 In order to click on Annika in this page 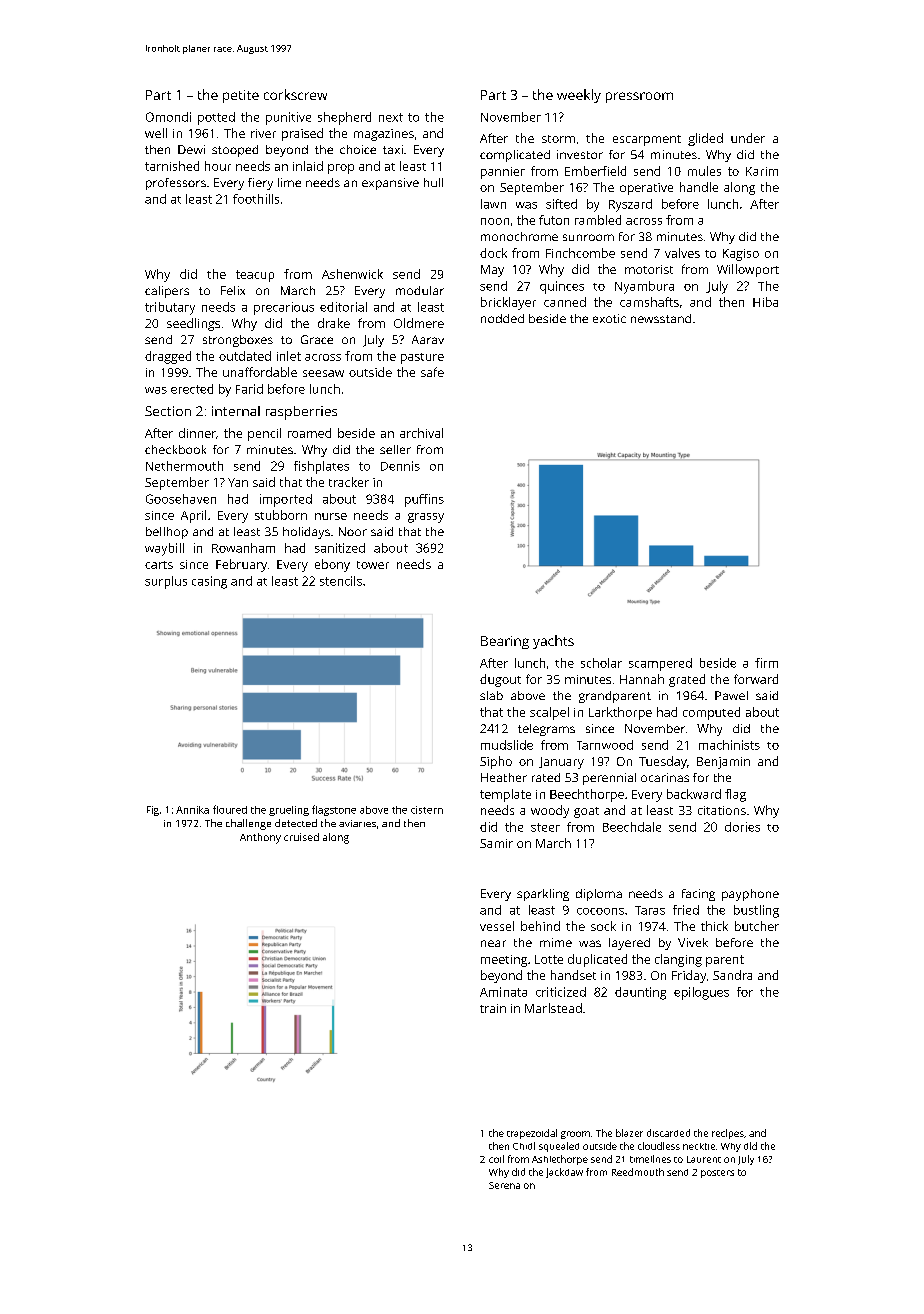, I will do `click(192, 810)`.
